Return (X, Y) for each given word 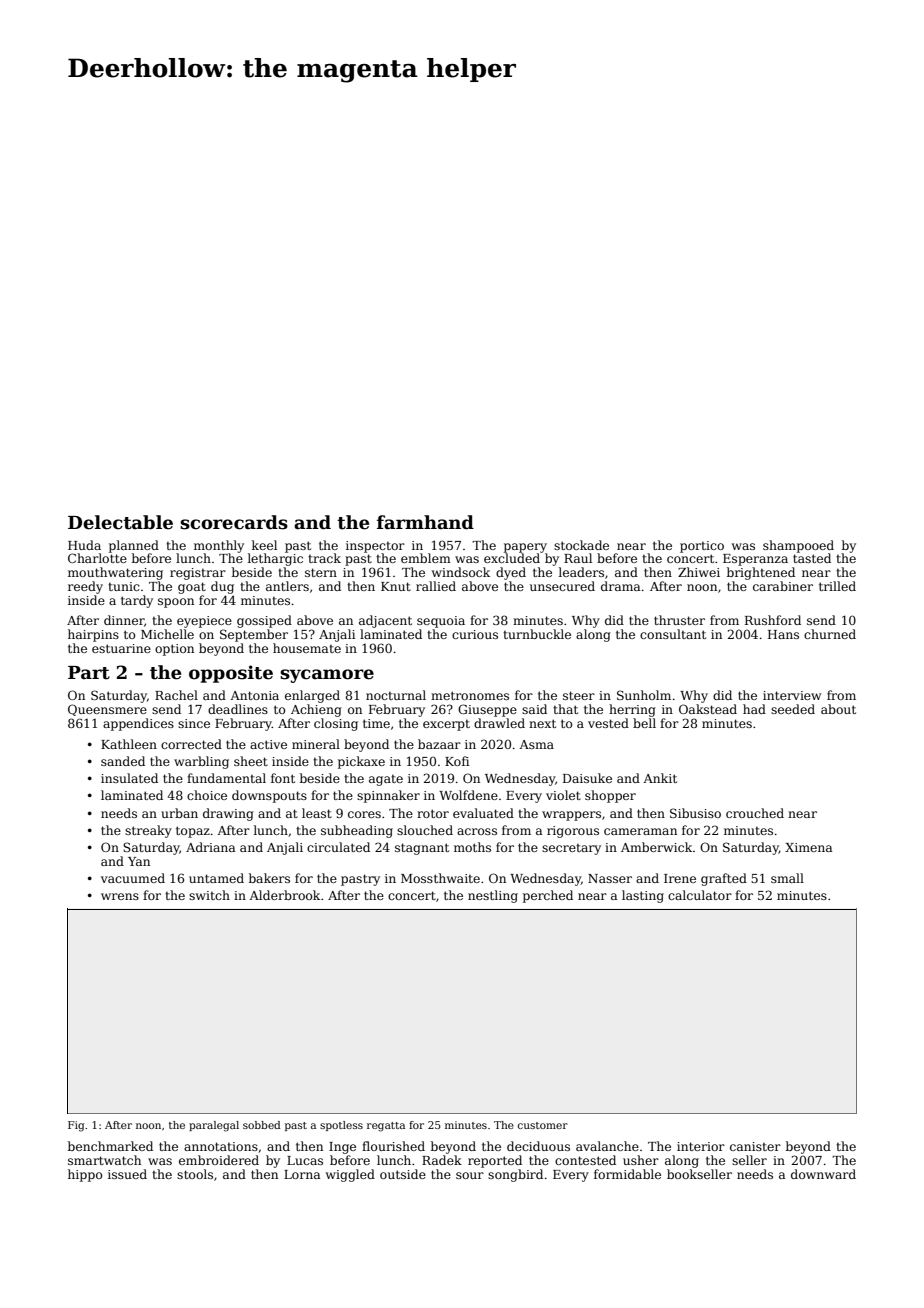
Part (89, 673)
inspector (375, 547)
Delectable (120, 522)
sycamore (327, 676)
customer (543, 1125)
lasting (643, 896)
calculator (700, 895)
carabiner (783, 586)
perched (548, 896)
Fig (76, 1126)
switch (209, 895)
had (754, 709)
